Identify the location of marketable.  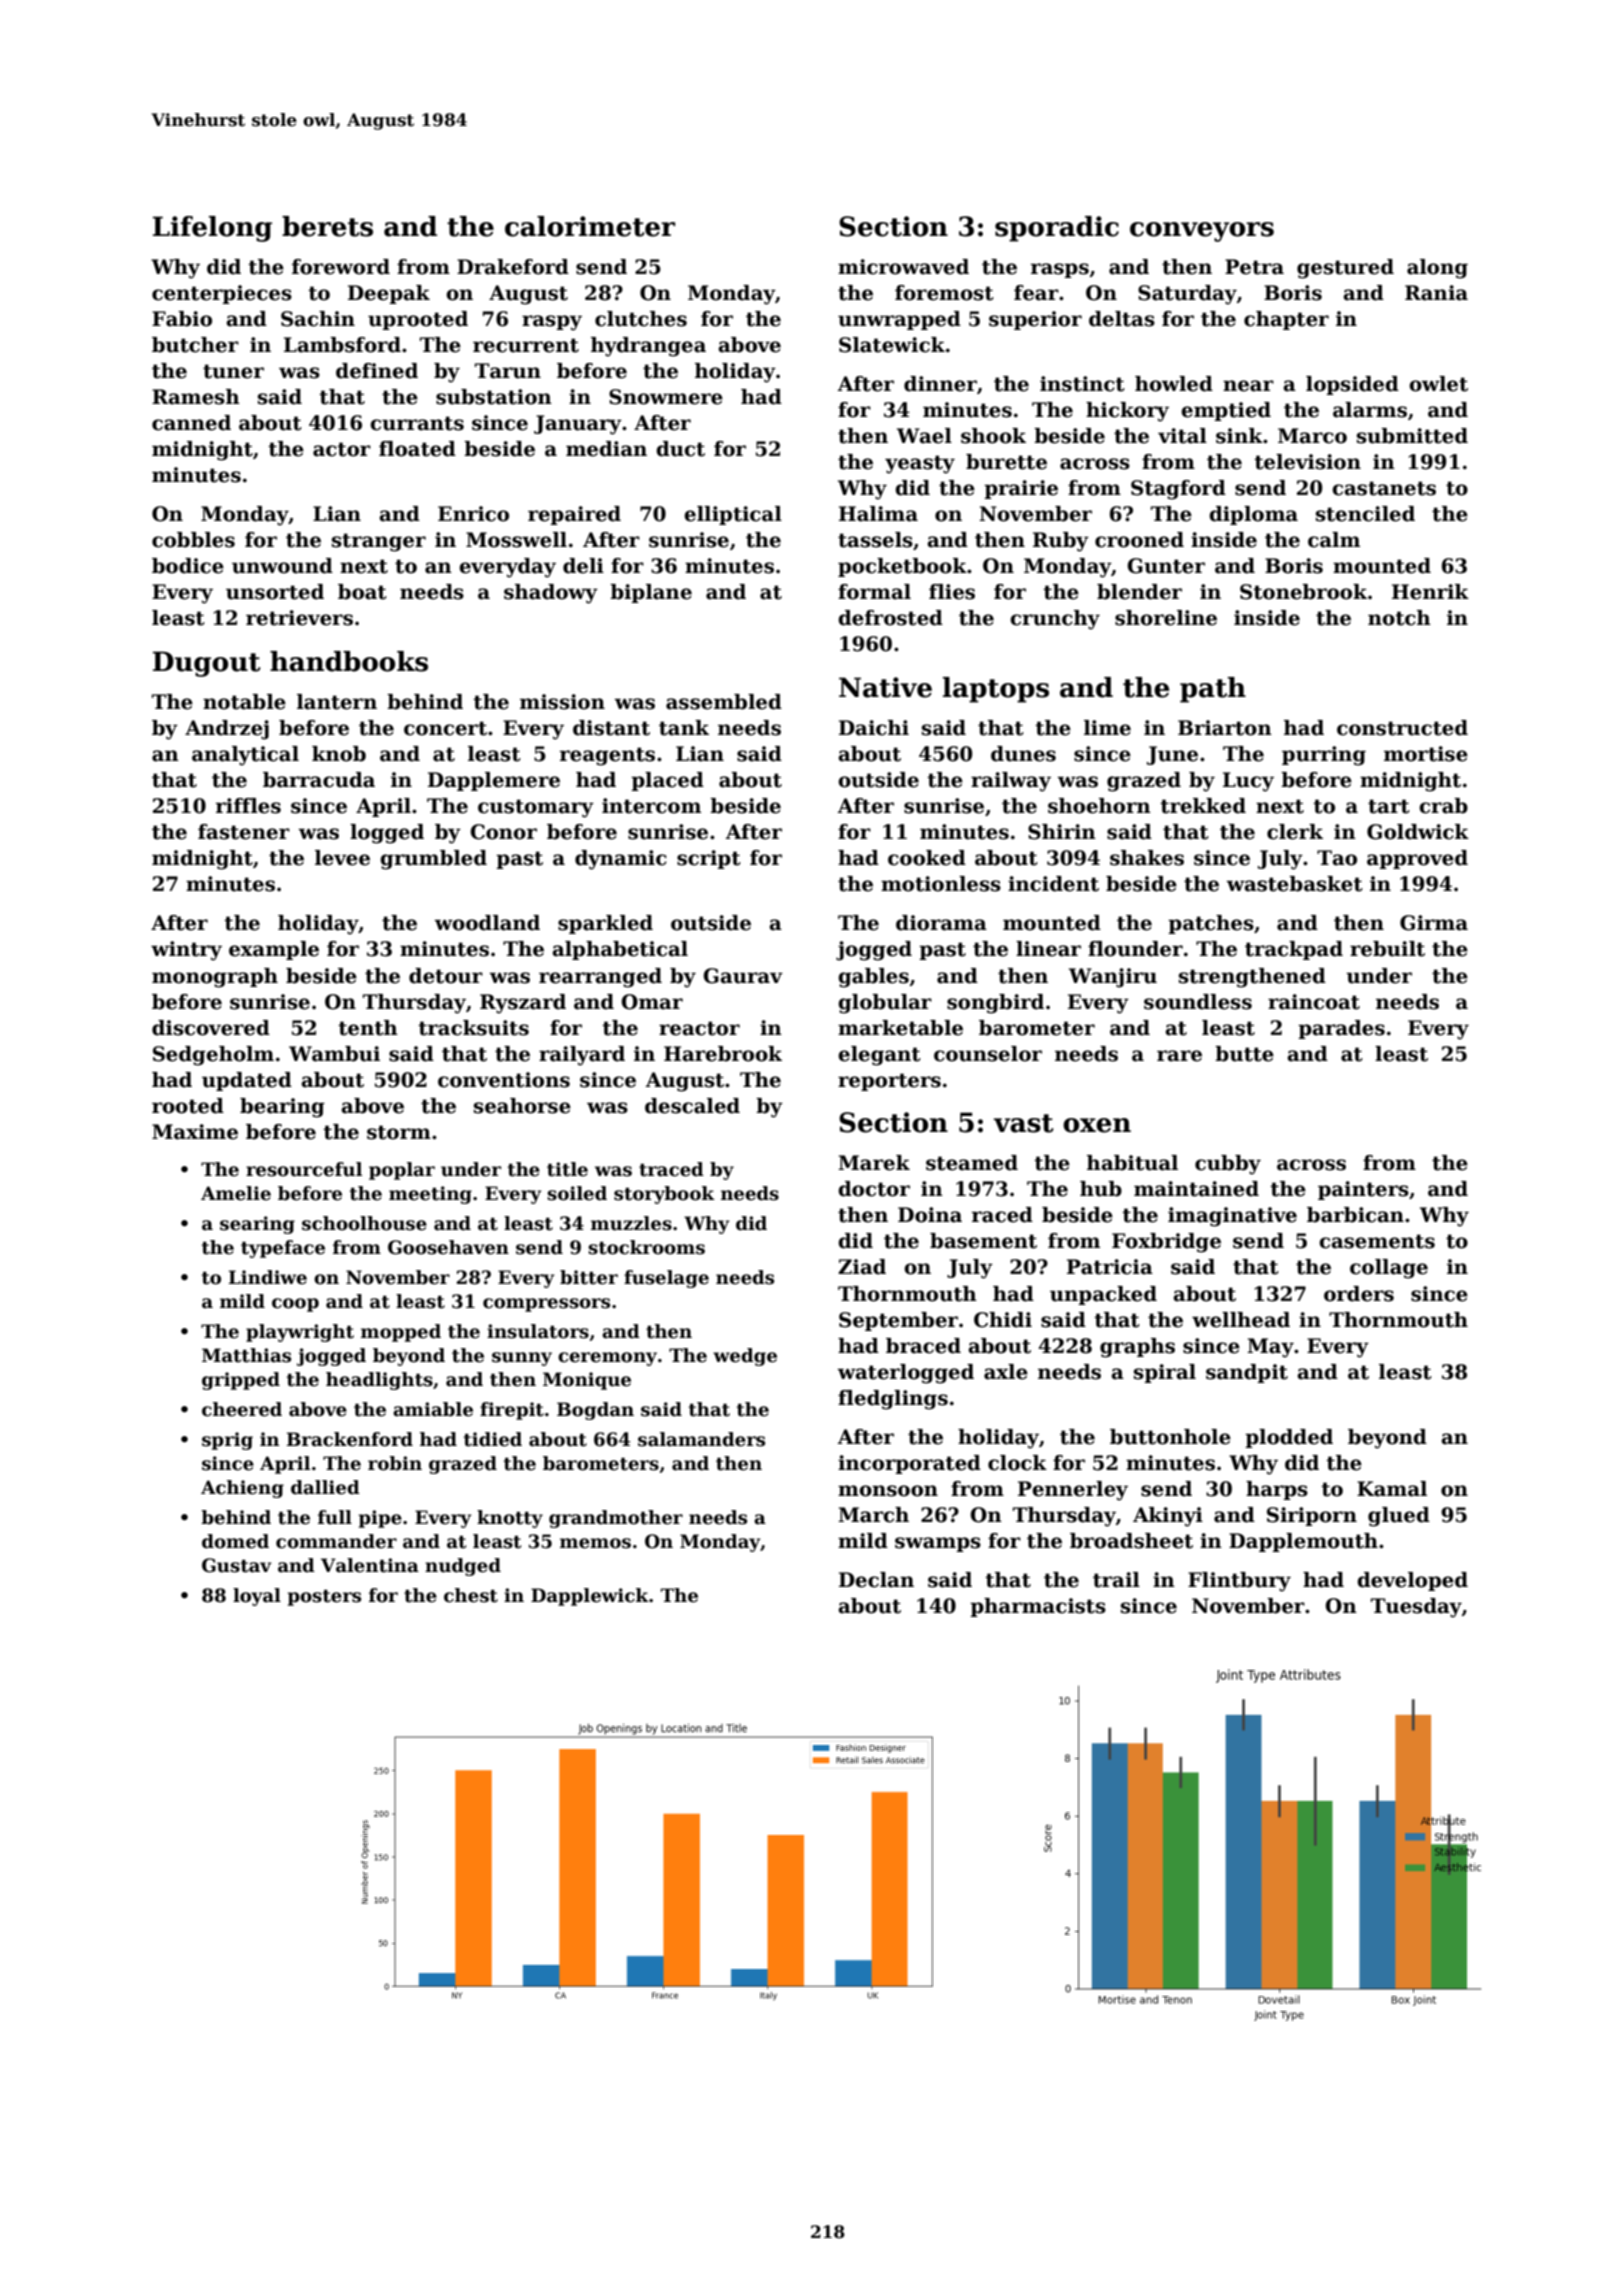
(900, 1028).
